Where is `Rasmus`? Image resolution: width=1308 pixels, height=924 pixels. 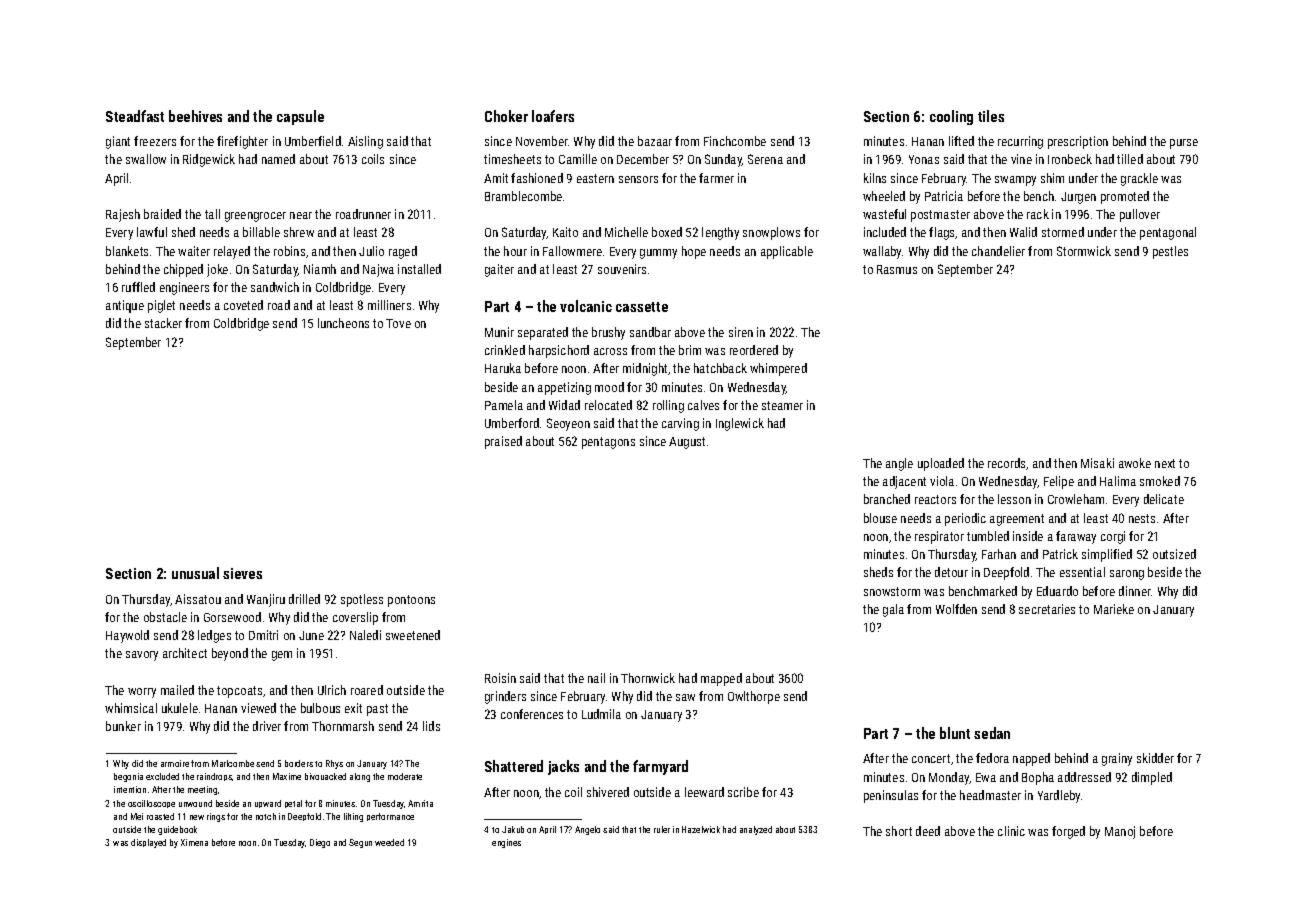 Rasmus is located at coordinates (897, 269).
